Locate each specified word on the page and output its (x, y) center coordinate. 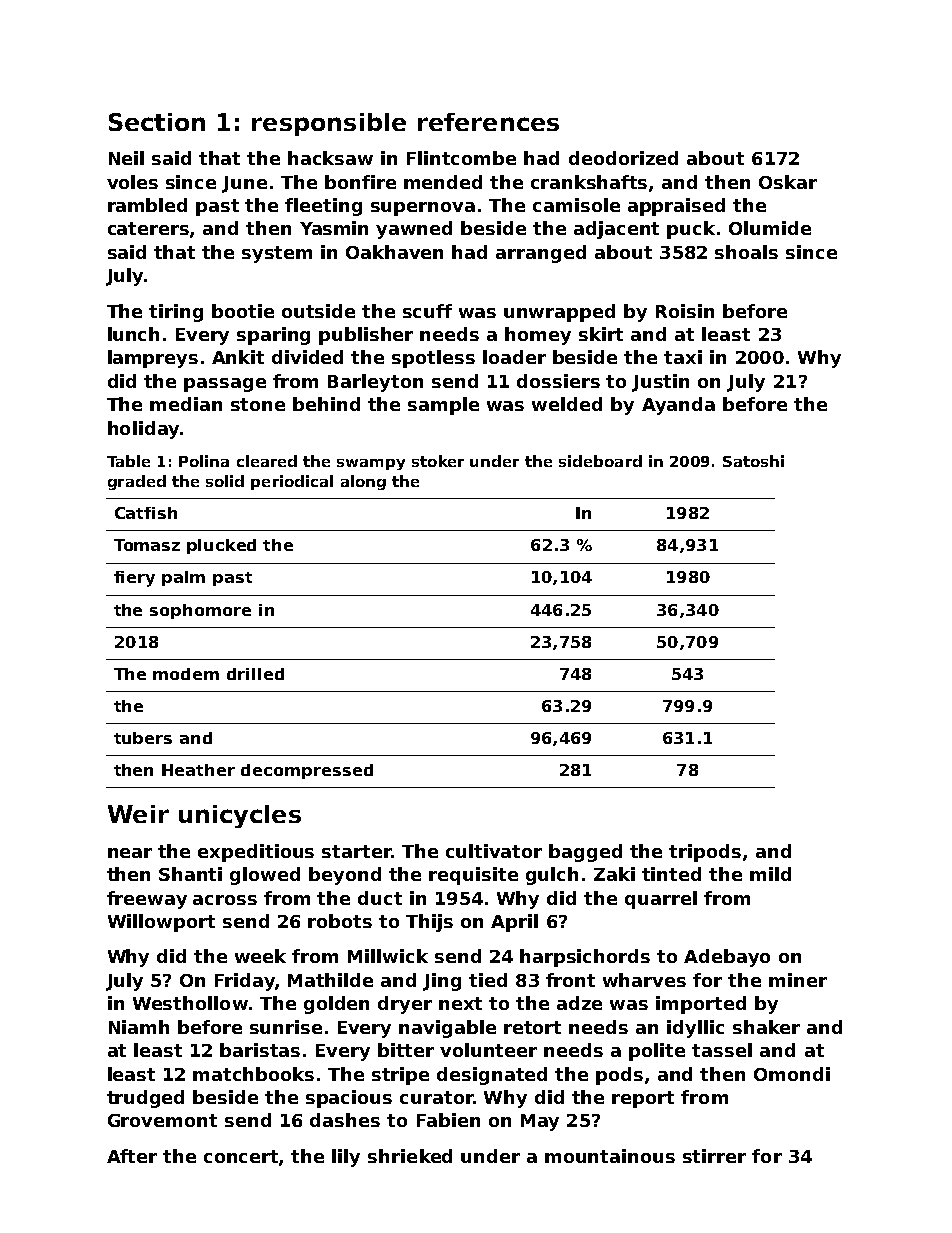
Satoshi (753, 461)
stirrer (714, 1156)
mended (443, 182)
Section (157, 122)
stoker (438, 461)
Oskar (788, 182)
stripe (400, 1076)
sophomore (200, 611)
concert (242, 1157)
